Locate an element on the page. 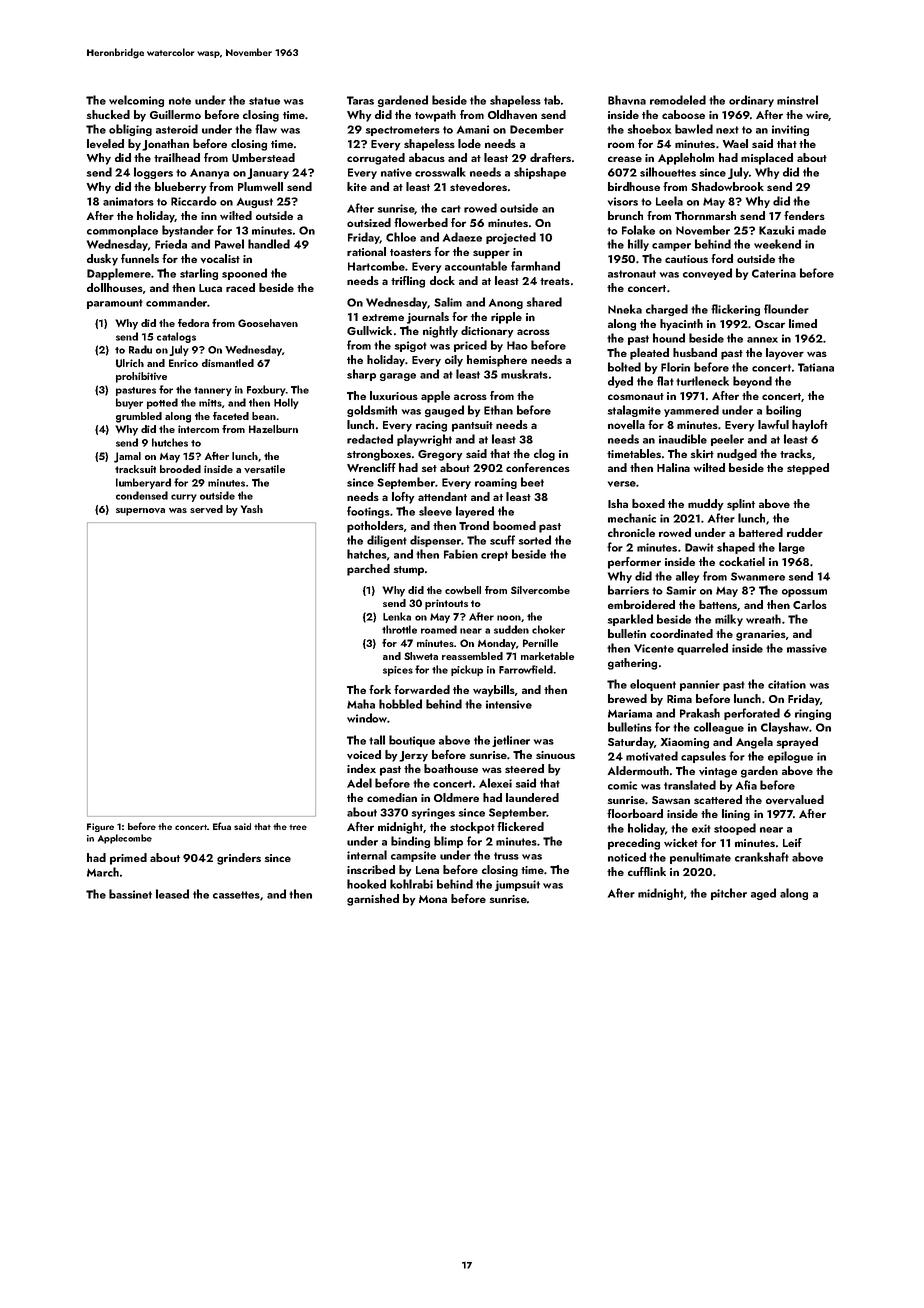 This page has width=924, height=1308. Efua is located at coordinates (222, 826).
